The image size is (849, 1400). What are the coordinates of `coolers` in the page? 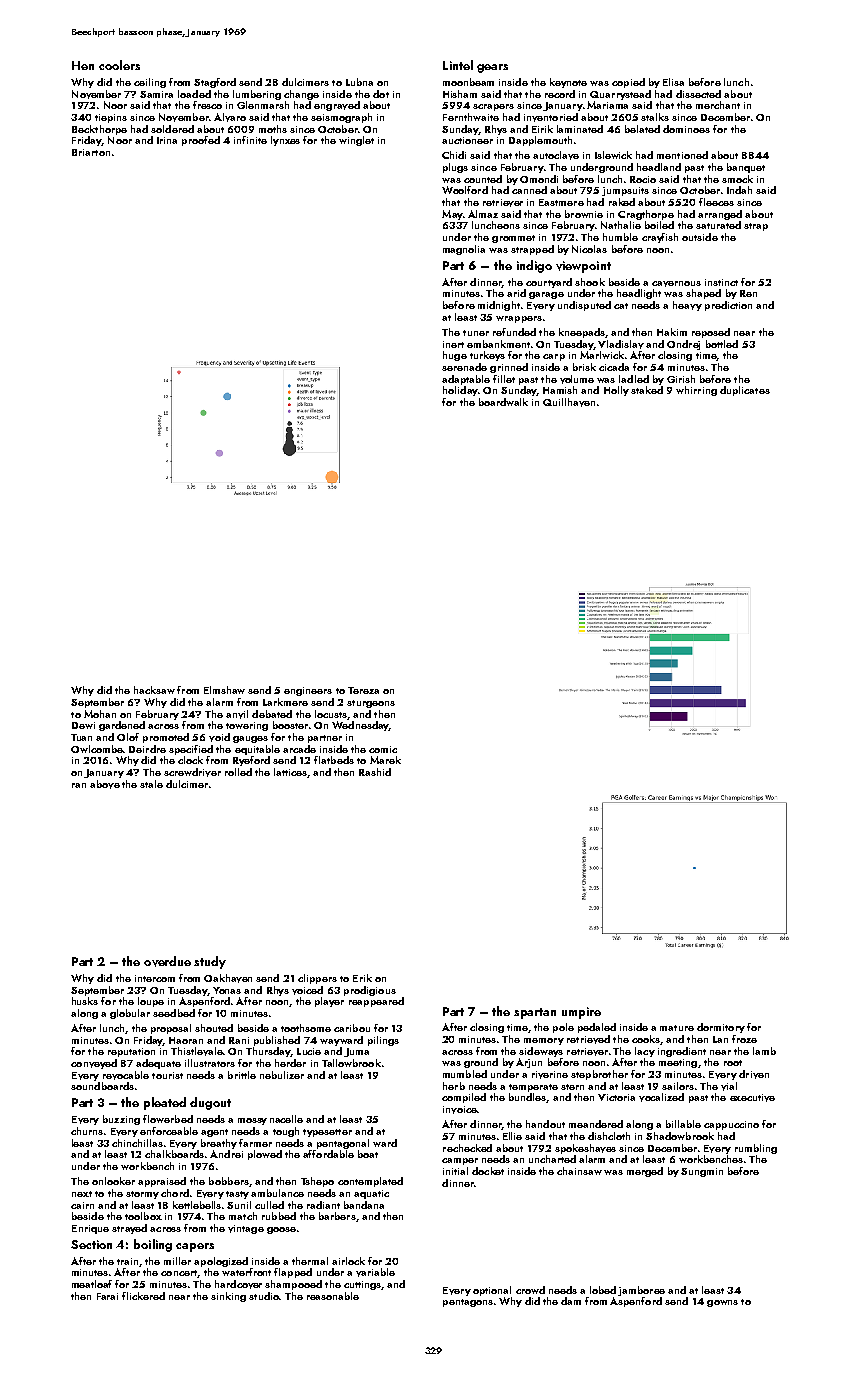 It's located at (119, 65).
